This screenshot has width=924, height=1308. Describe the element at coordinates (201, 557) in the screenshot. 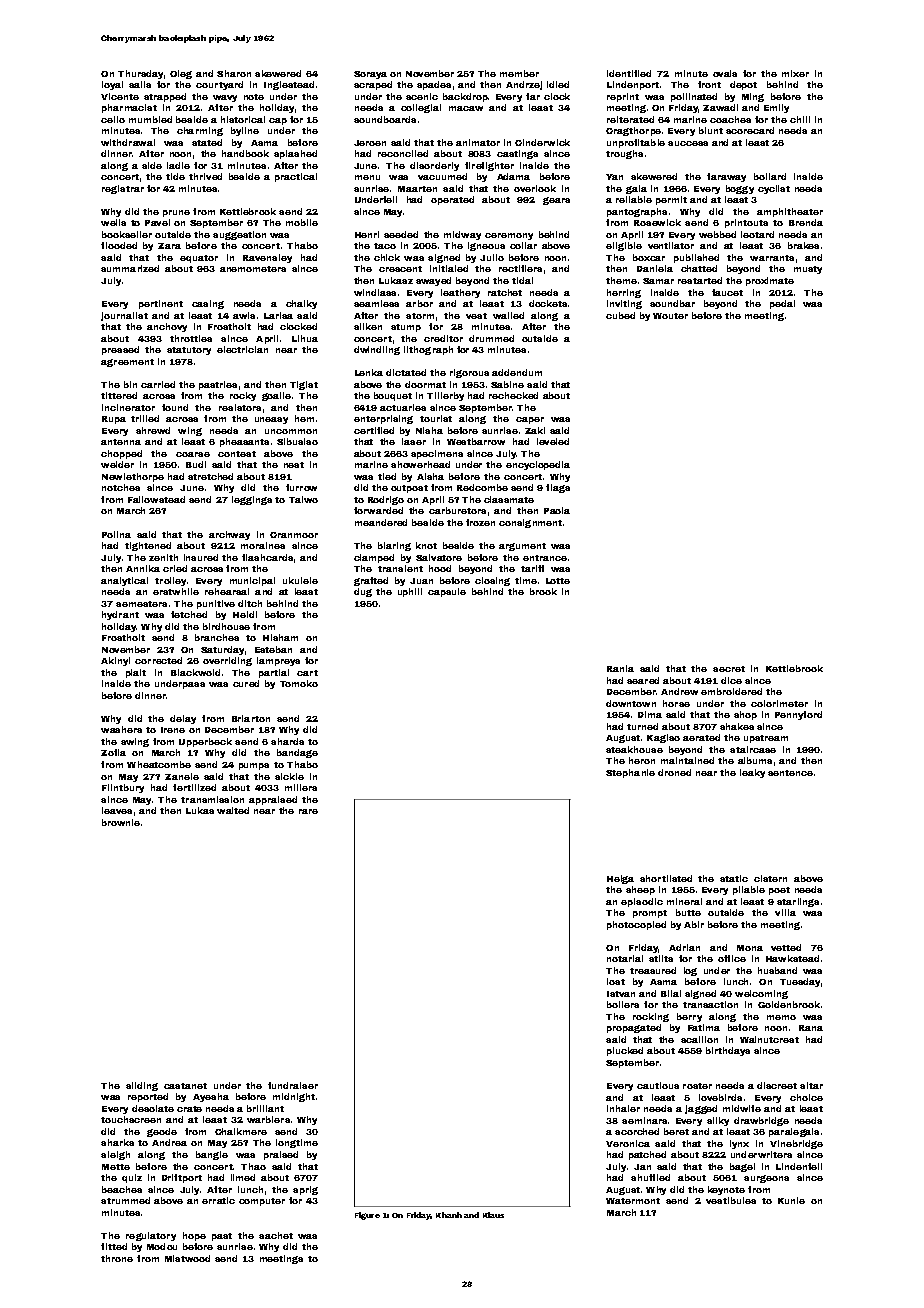

I see `insured` at that location.
